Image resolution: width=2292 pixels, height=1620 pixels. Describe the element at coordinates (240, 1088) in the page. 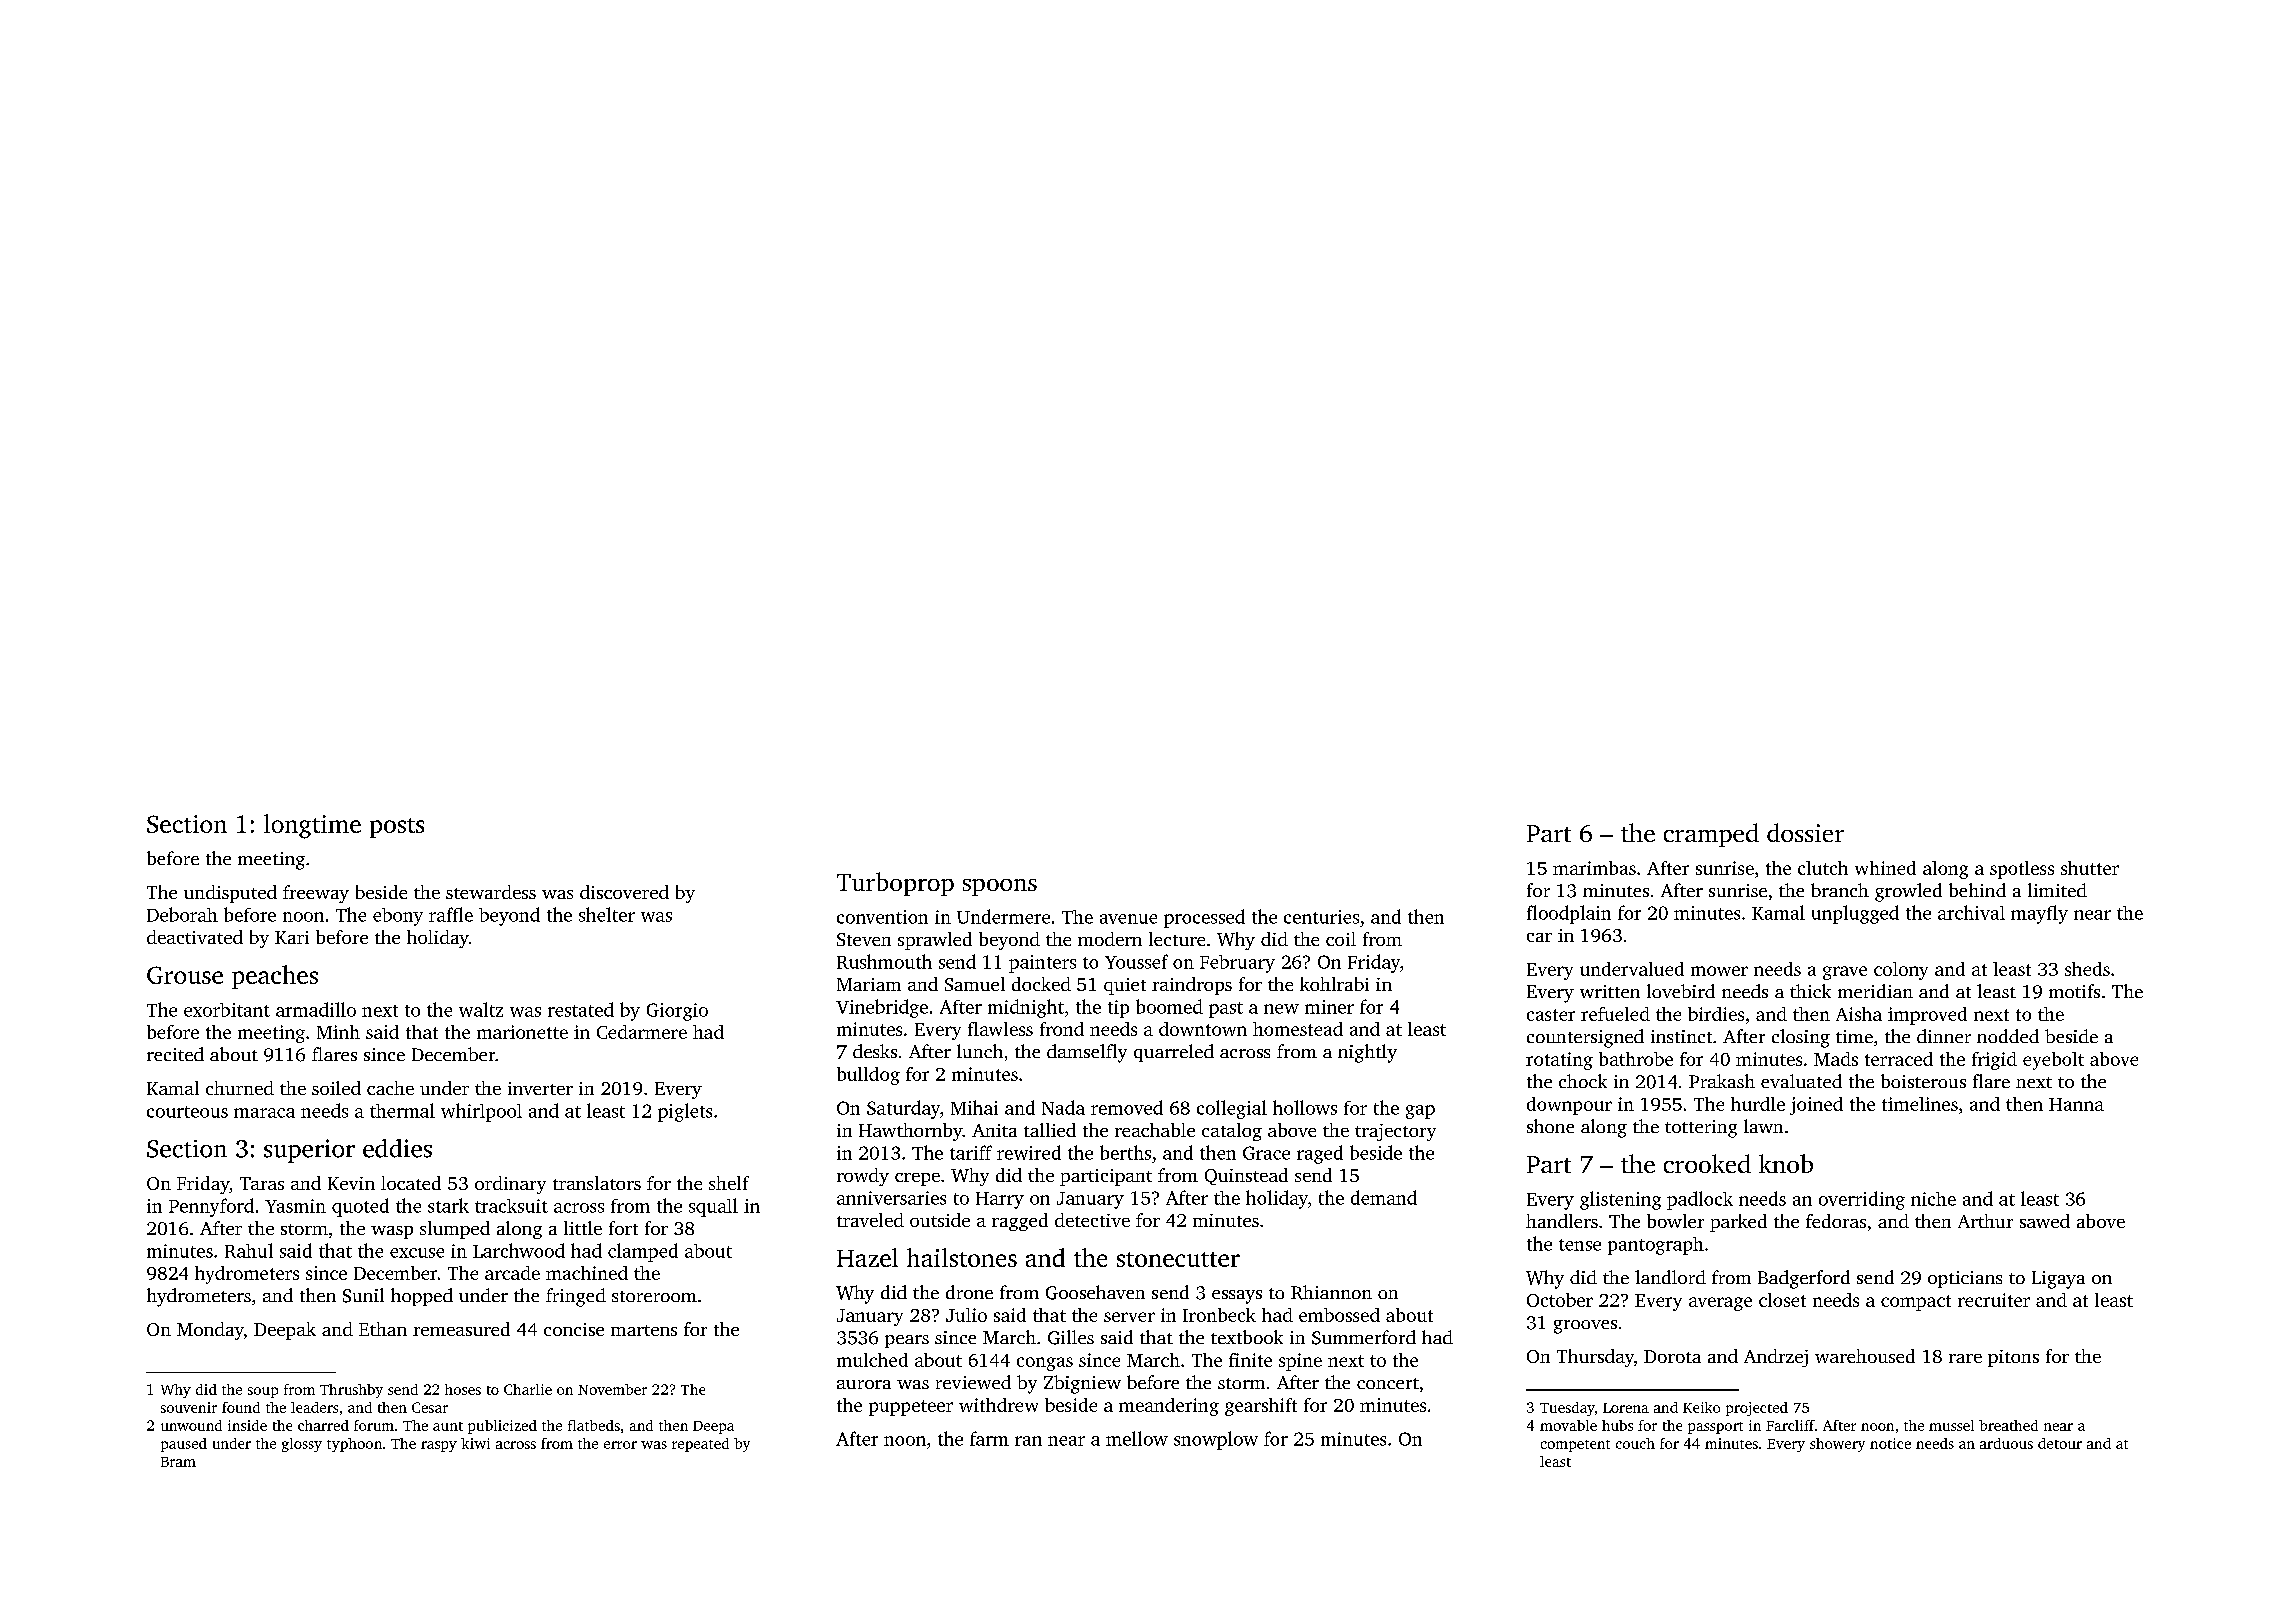

I see `churned` at that location.
